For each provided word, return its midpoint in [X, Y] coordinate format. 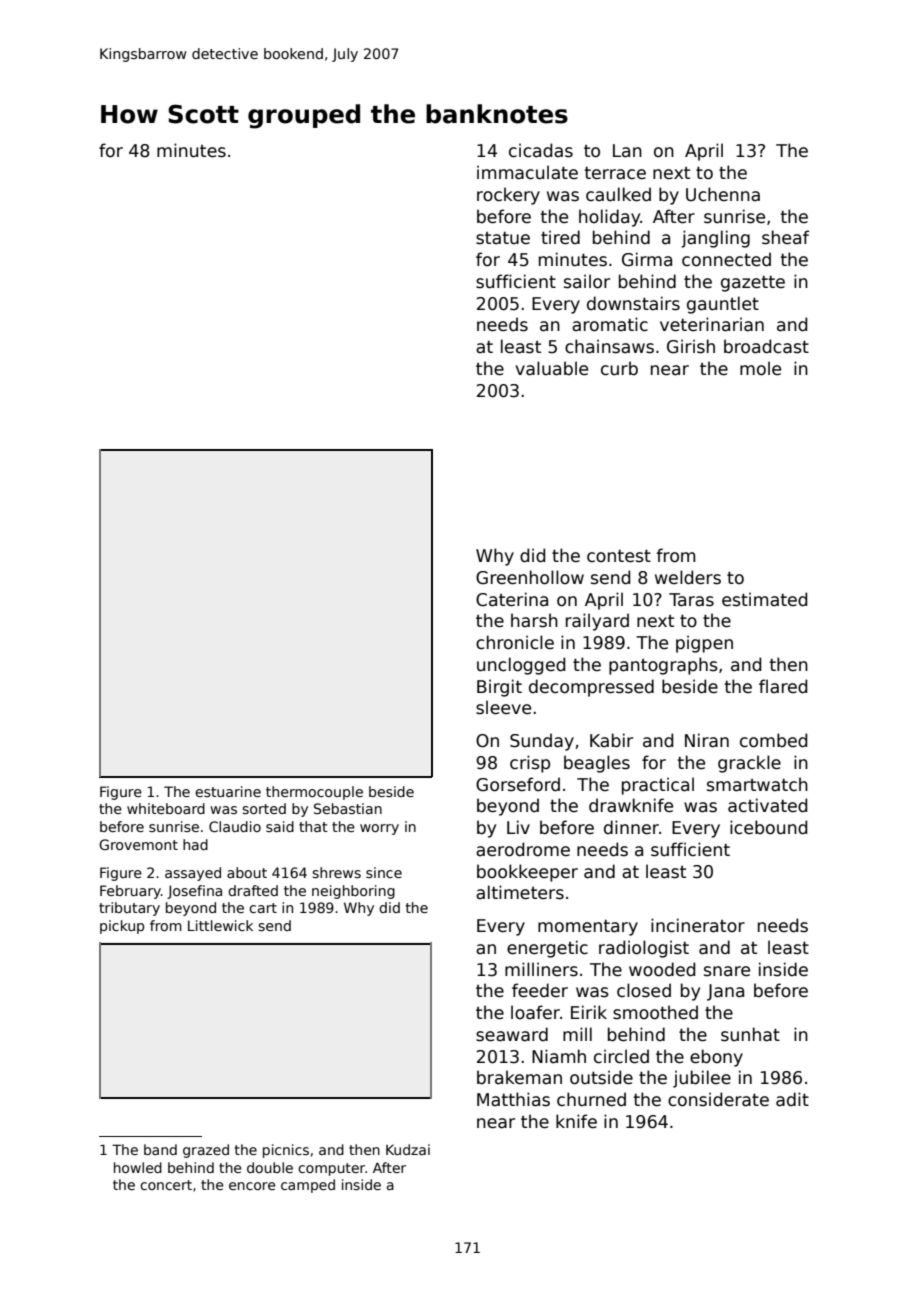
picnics [286, 1151]
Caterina [512, 599]
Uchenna [723, 194]
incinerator [698, 925]
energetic [547, 949]
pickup [122, 927]
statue [503, 238]
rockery [508, 196]
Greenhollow [530, 577]
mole [760, 368]
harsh [534, 620]
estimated [764, 599]
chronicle [515, 642]
